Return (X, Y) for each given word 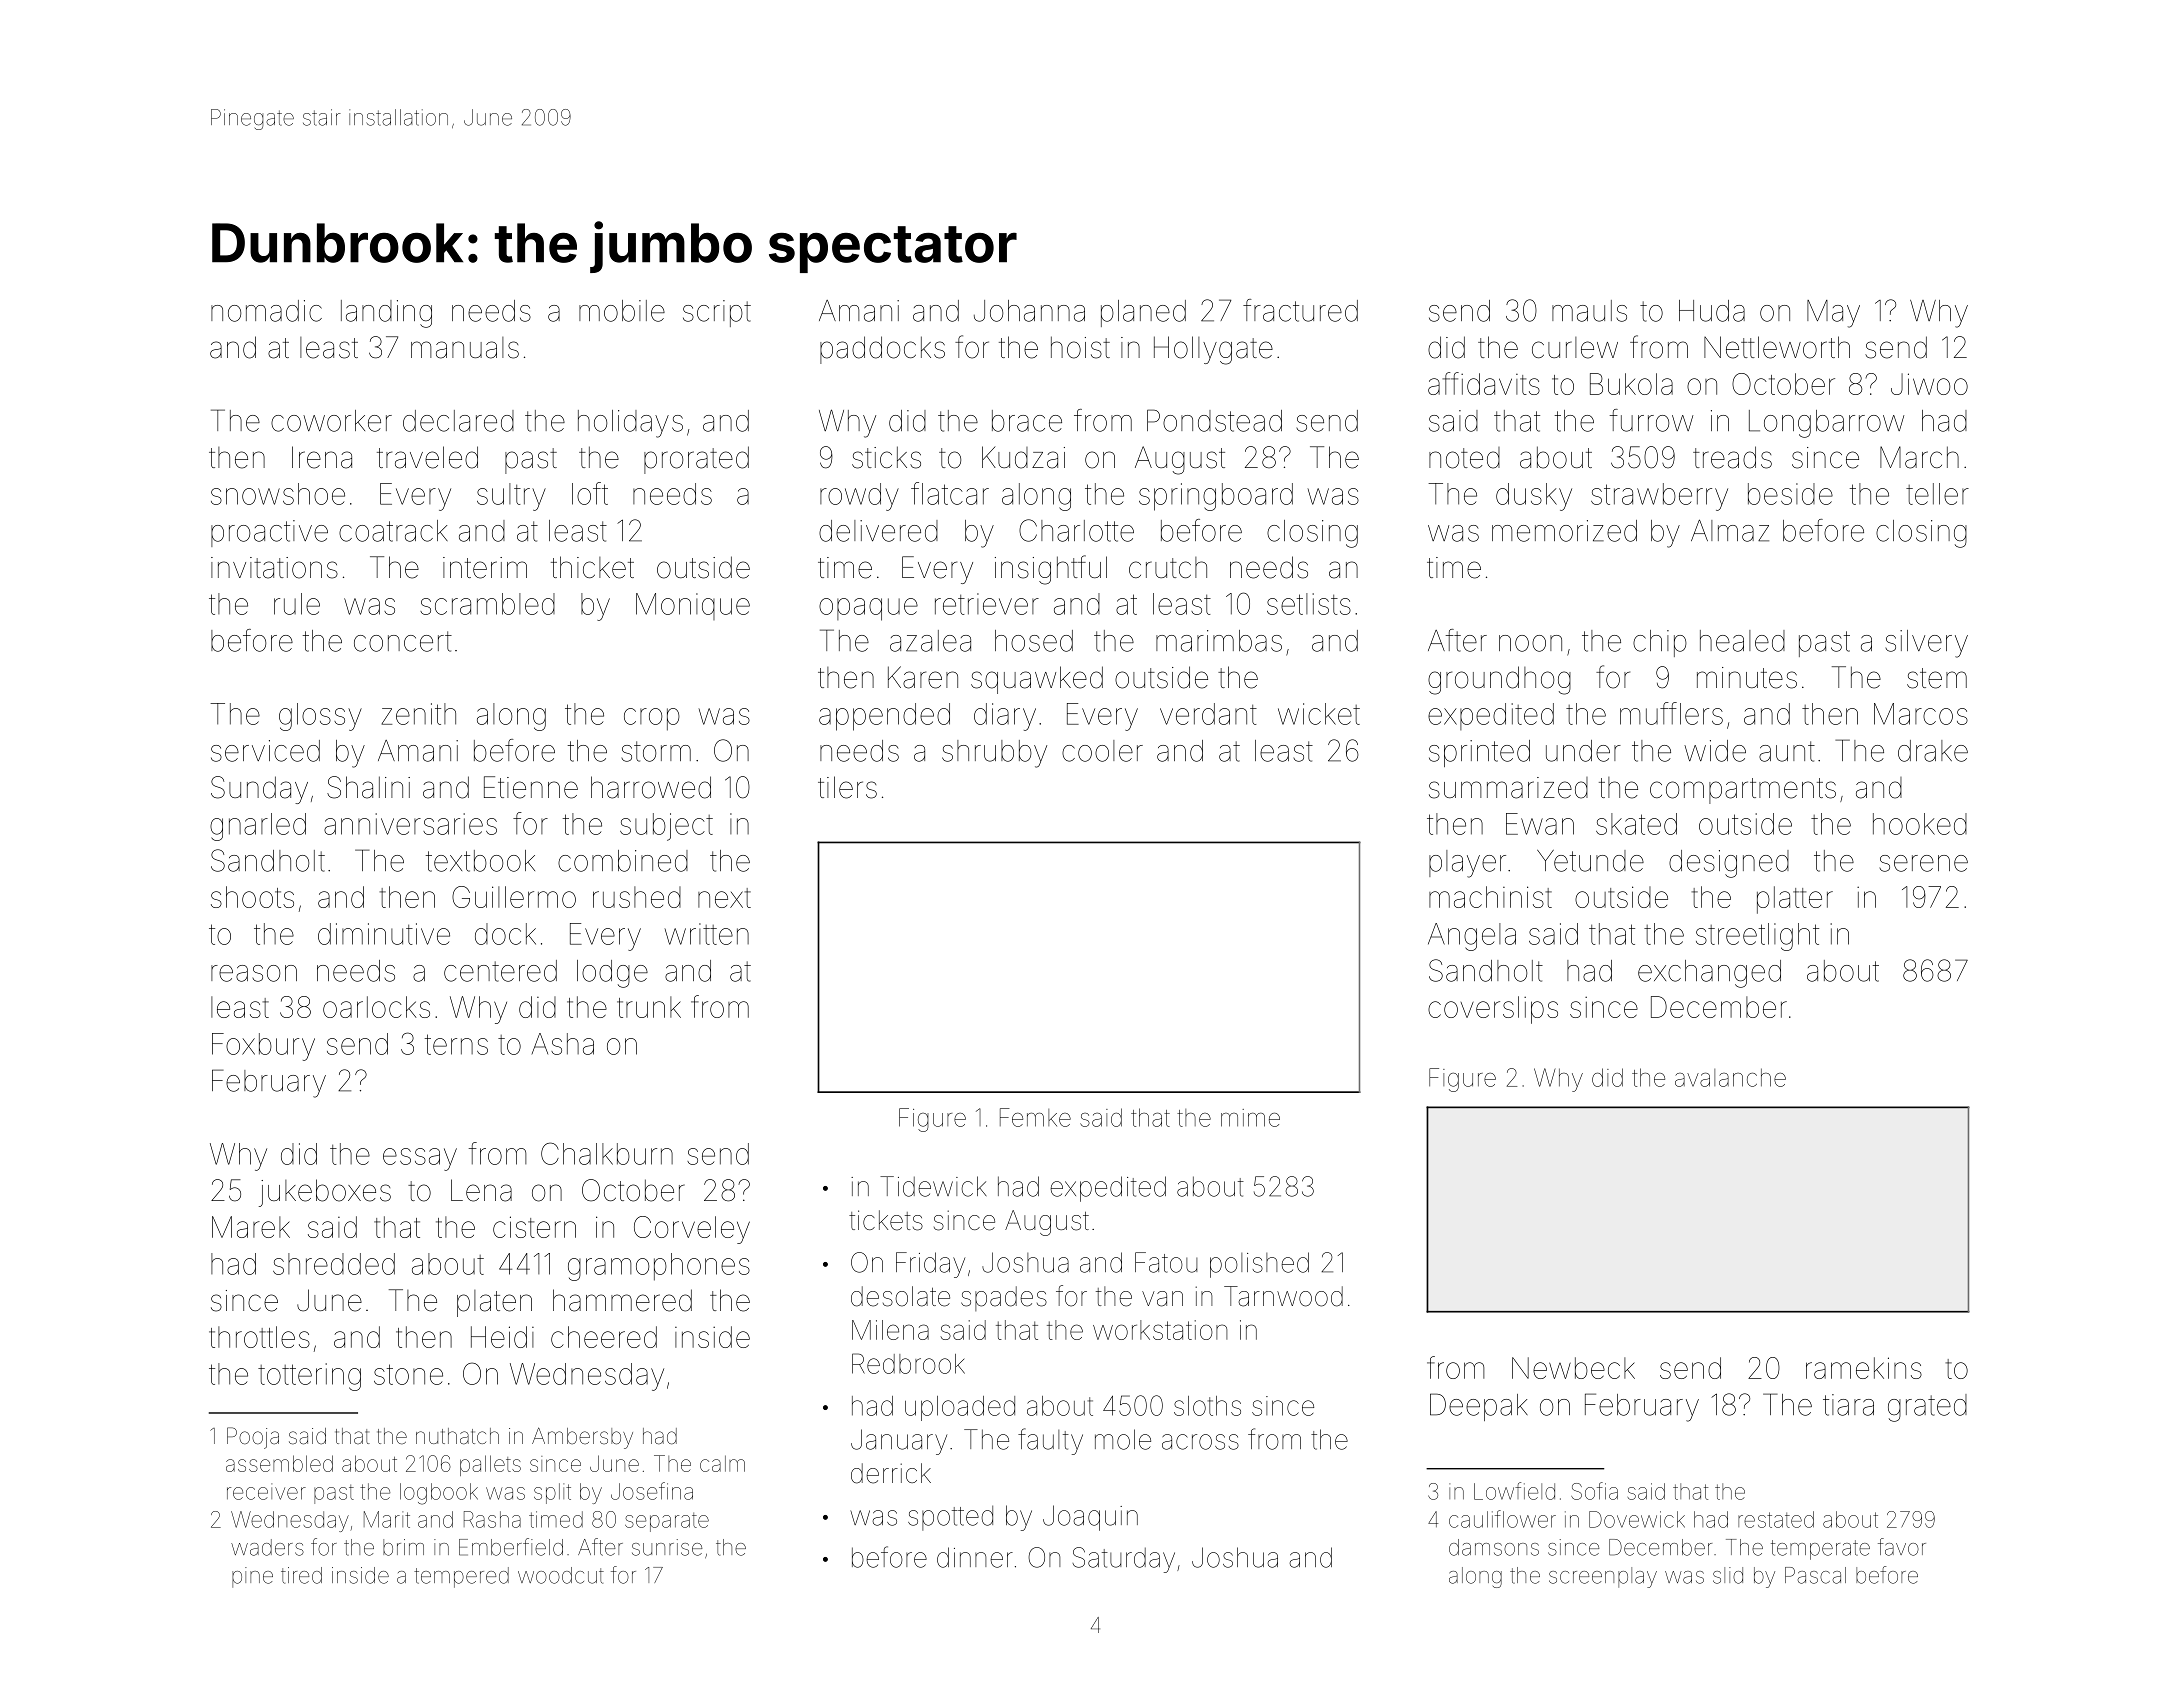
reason (254, 973)
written (707, 934)
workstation (1160, 1330)
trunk (649, 1007)
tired (301, 1575)
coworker (331, 421)
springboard (1216, 497)
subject (666, 827)
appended (884, 717)
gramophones (659, 1267)
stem (1937, 678)
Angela (1472, 937)
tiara (1848, 1405)
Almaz (1730, 530)
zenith (419, 714)
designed (1729, 864)
